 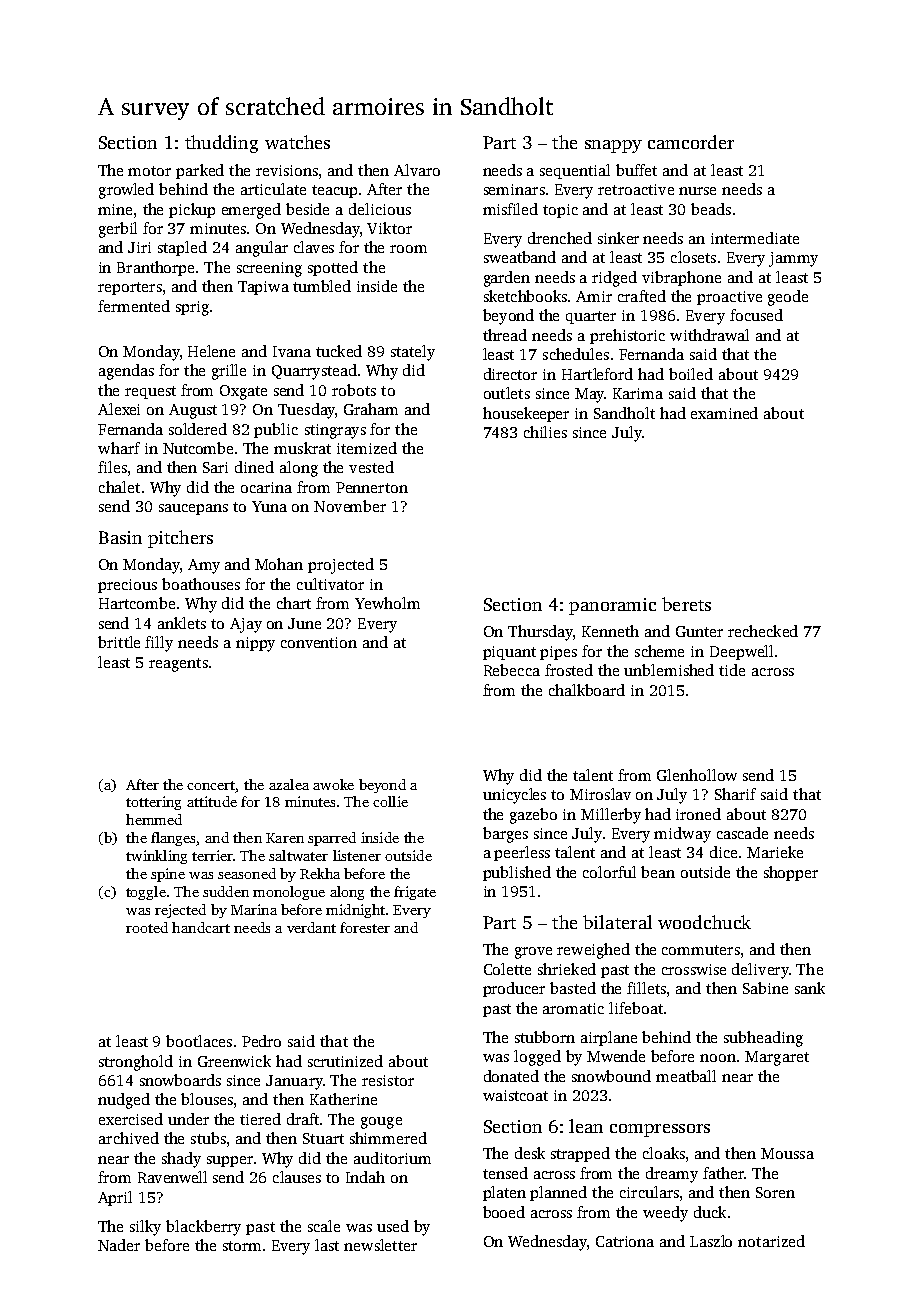 I want to click on Sari, so click(x=215, y=467).
